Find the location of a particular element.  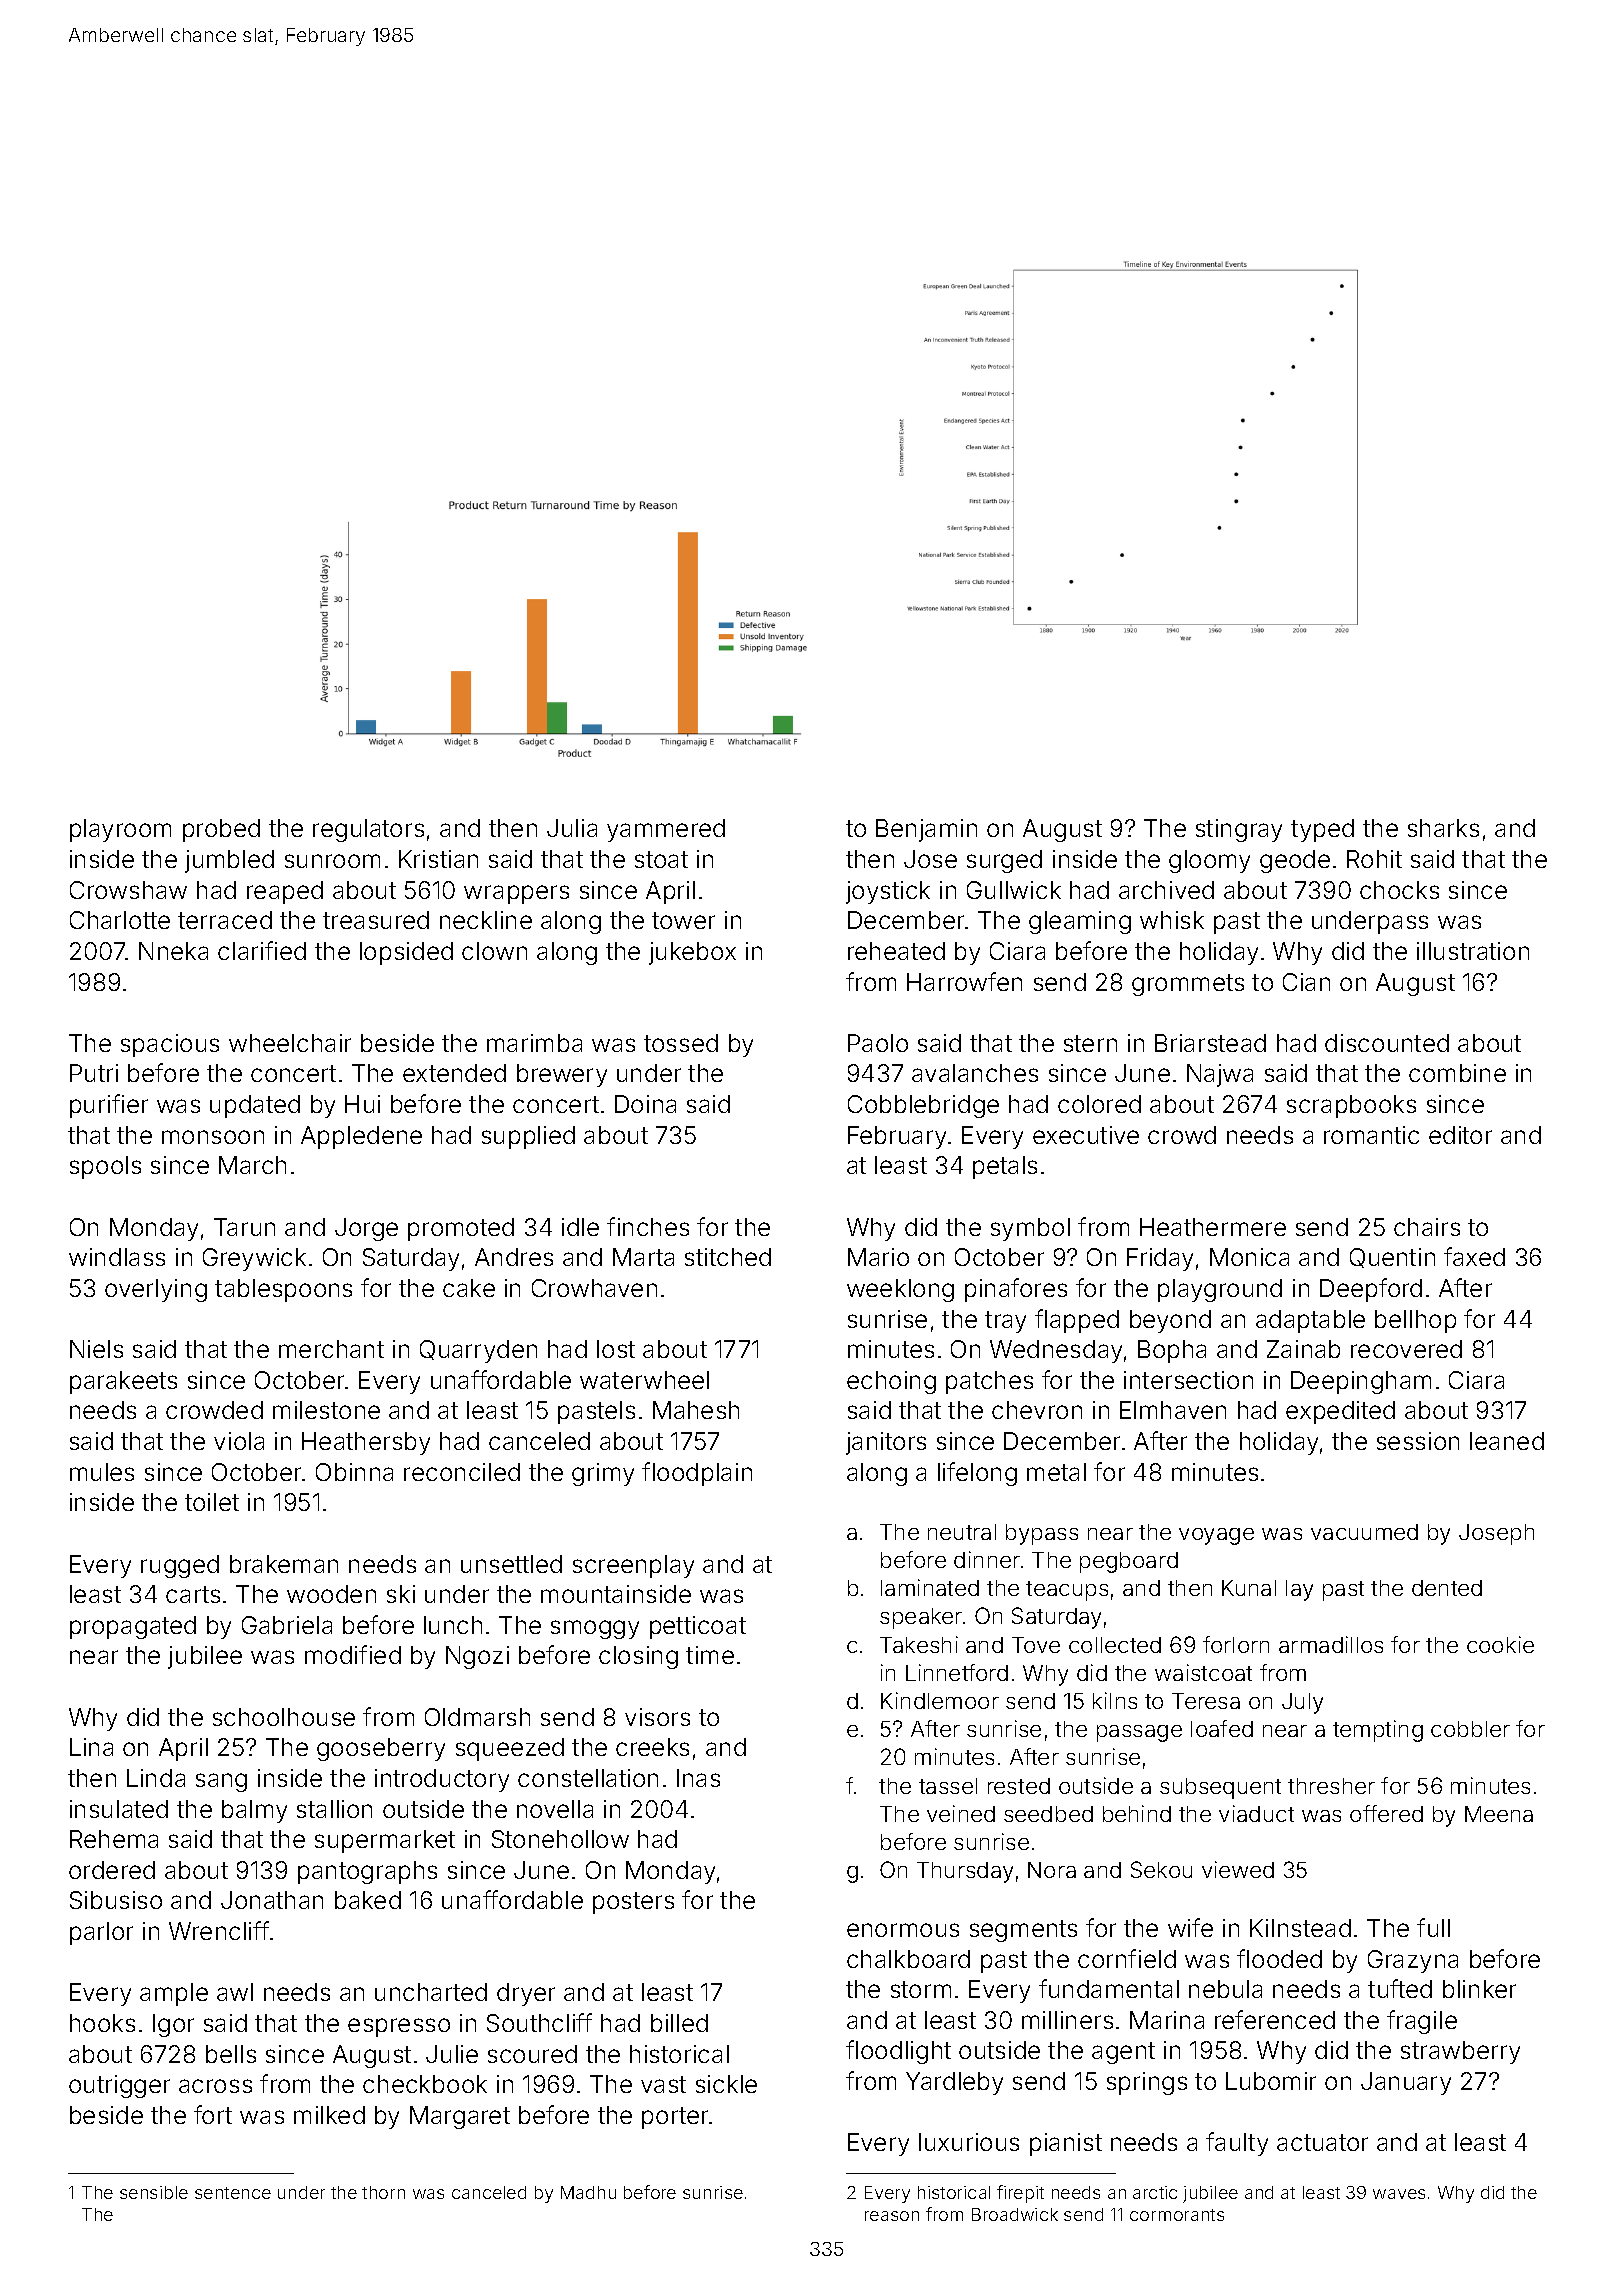

Broadwick is located at coordinates (1015, 2214).
